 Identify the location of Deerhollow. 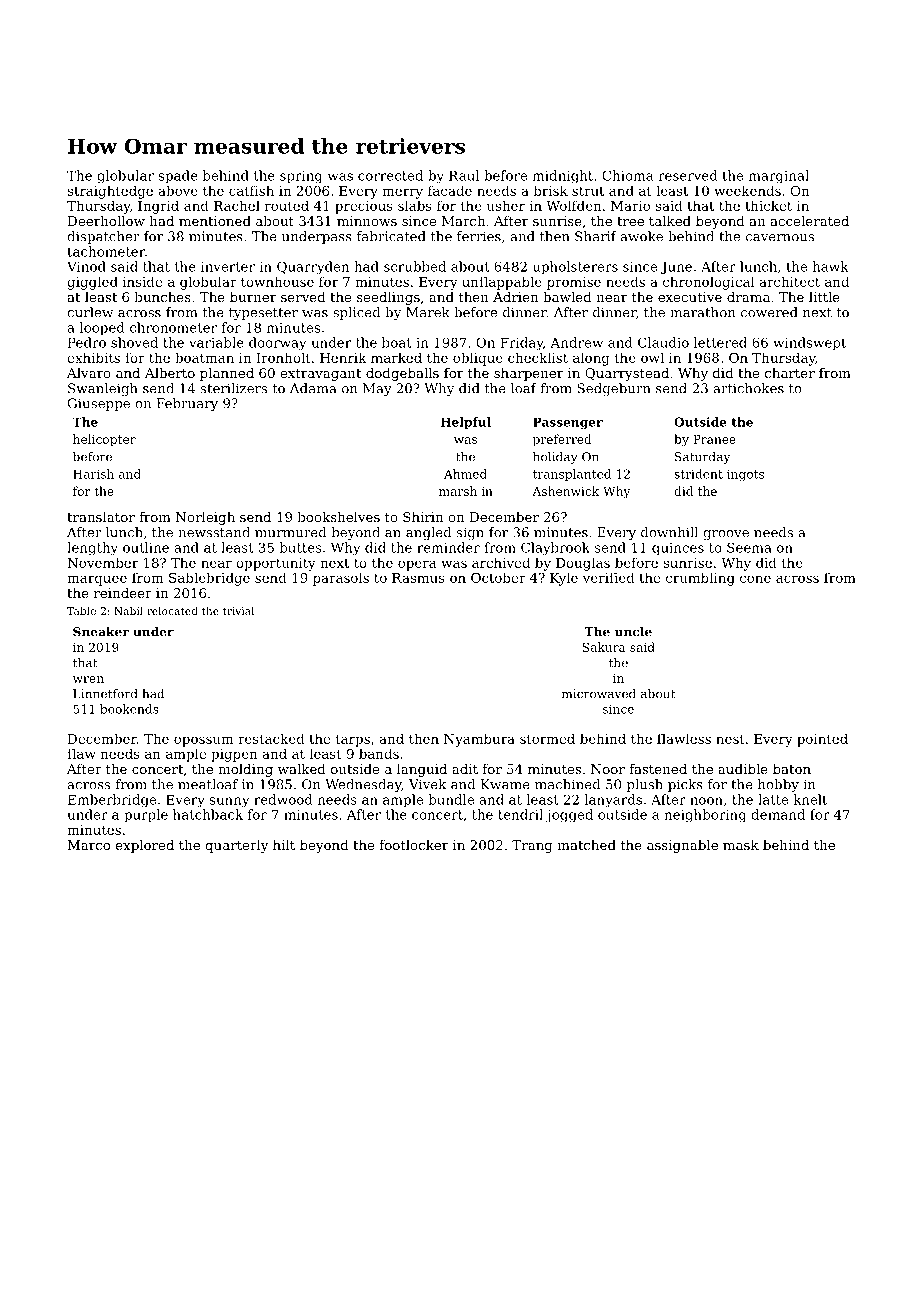
(106, 221).
